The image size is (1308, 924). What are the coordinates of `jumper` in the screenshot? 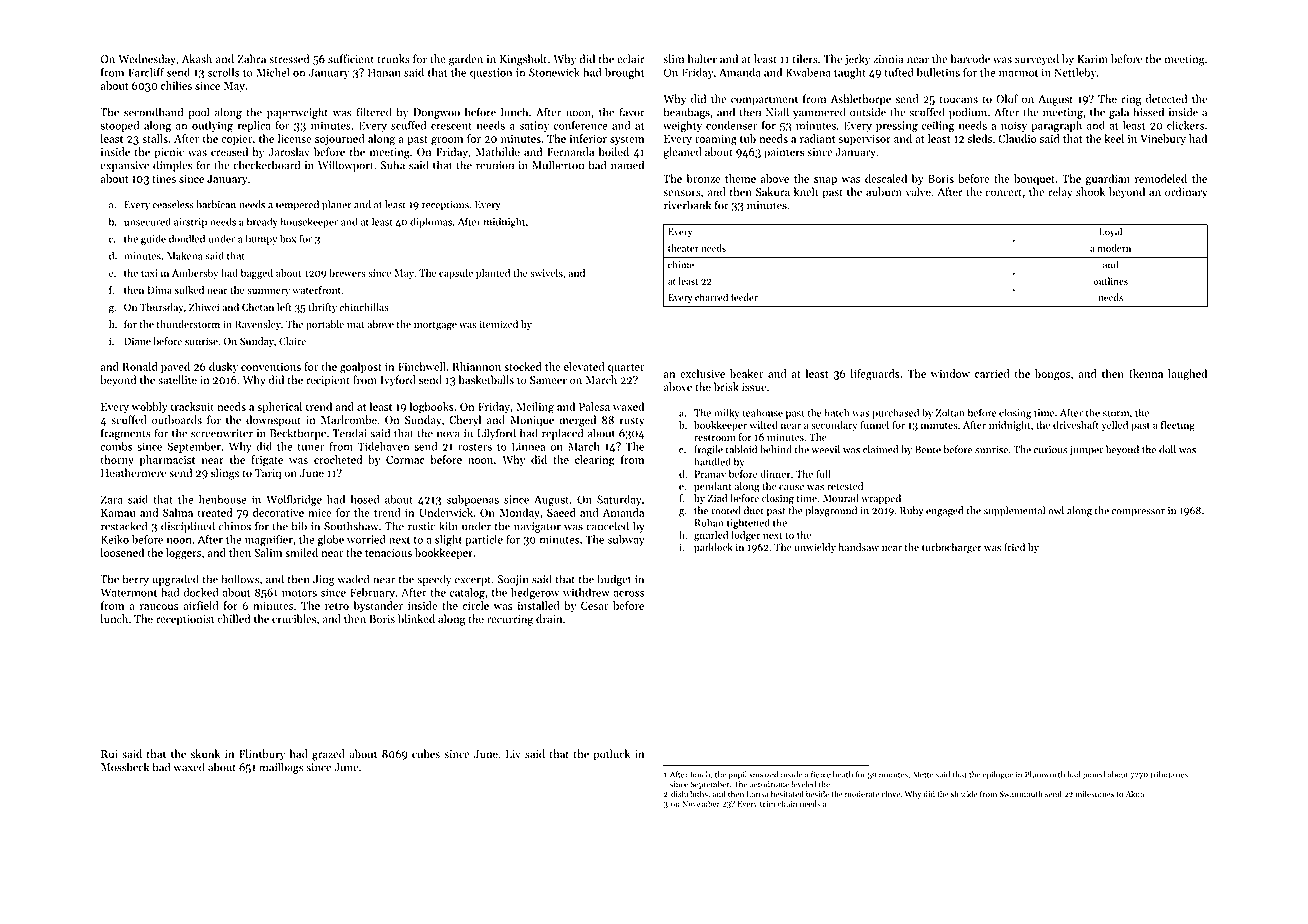 It's located at (1086, 451).
